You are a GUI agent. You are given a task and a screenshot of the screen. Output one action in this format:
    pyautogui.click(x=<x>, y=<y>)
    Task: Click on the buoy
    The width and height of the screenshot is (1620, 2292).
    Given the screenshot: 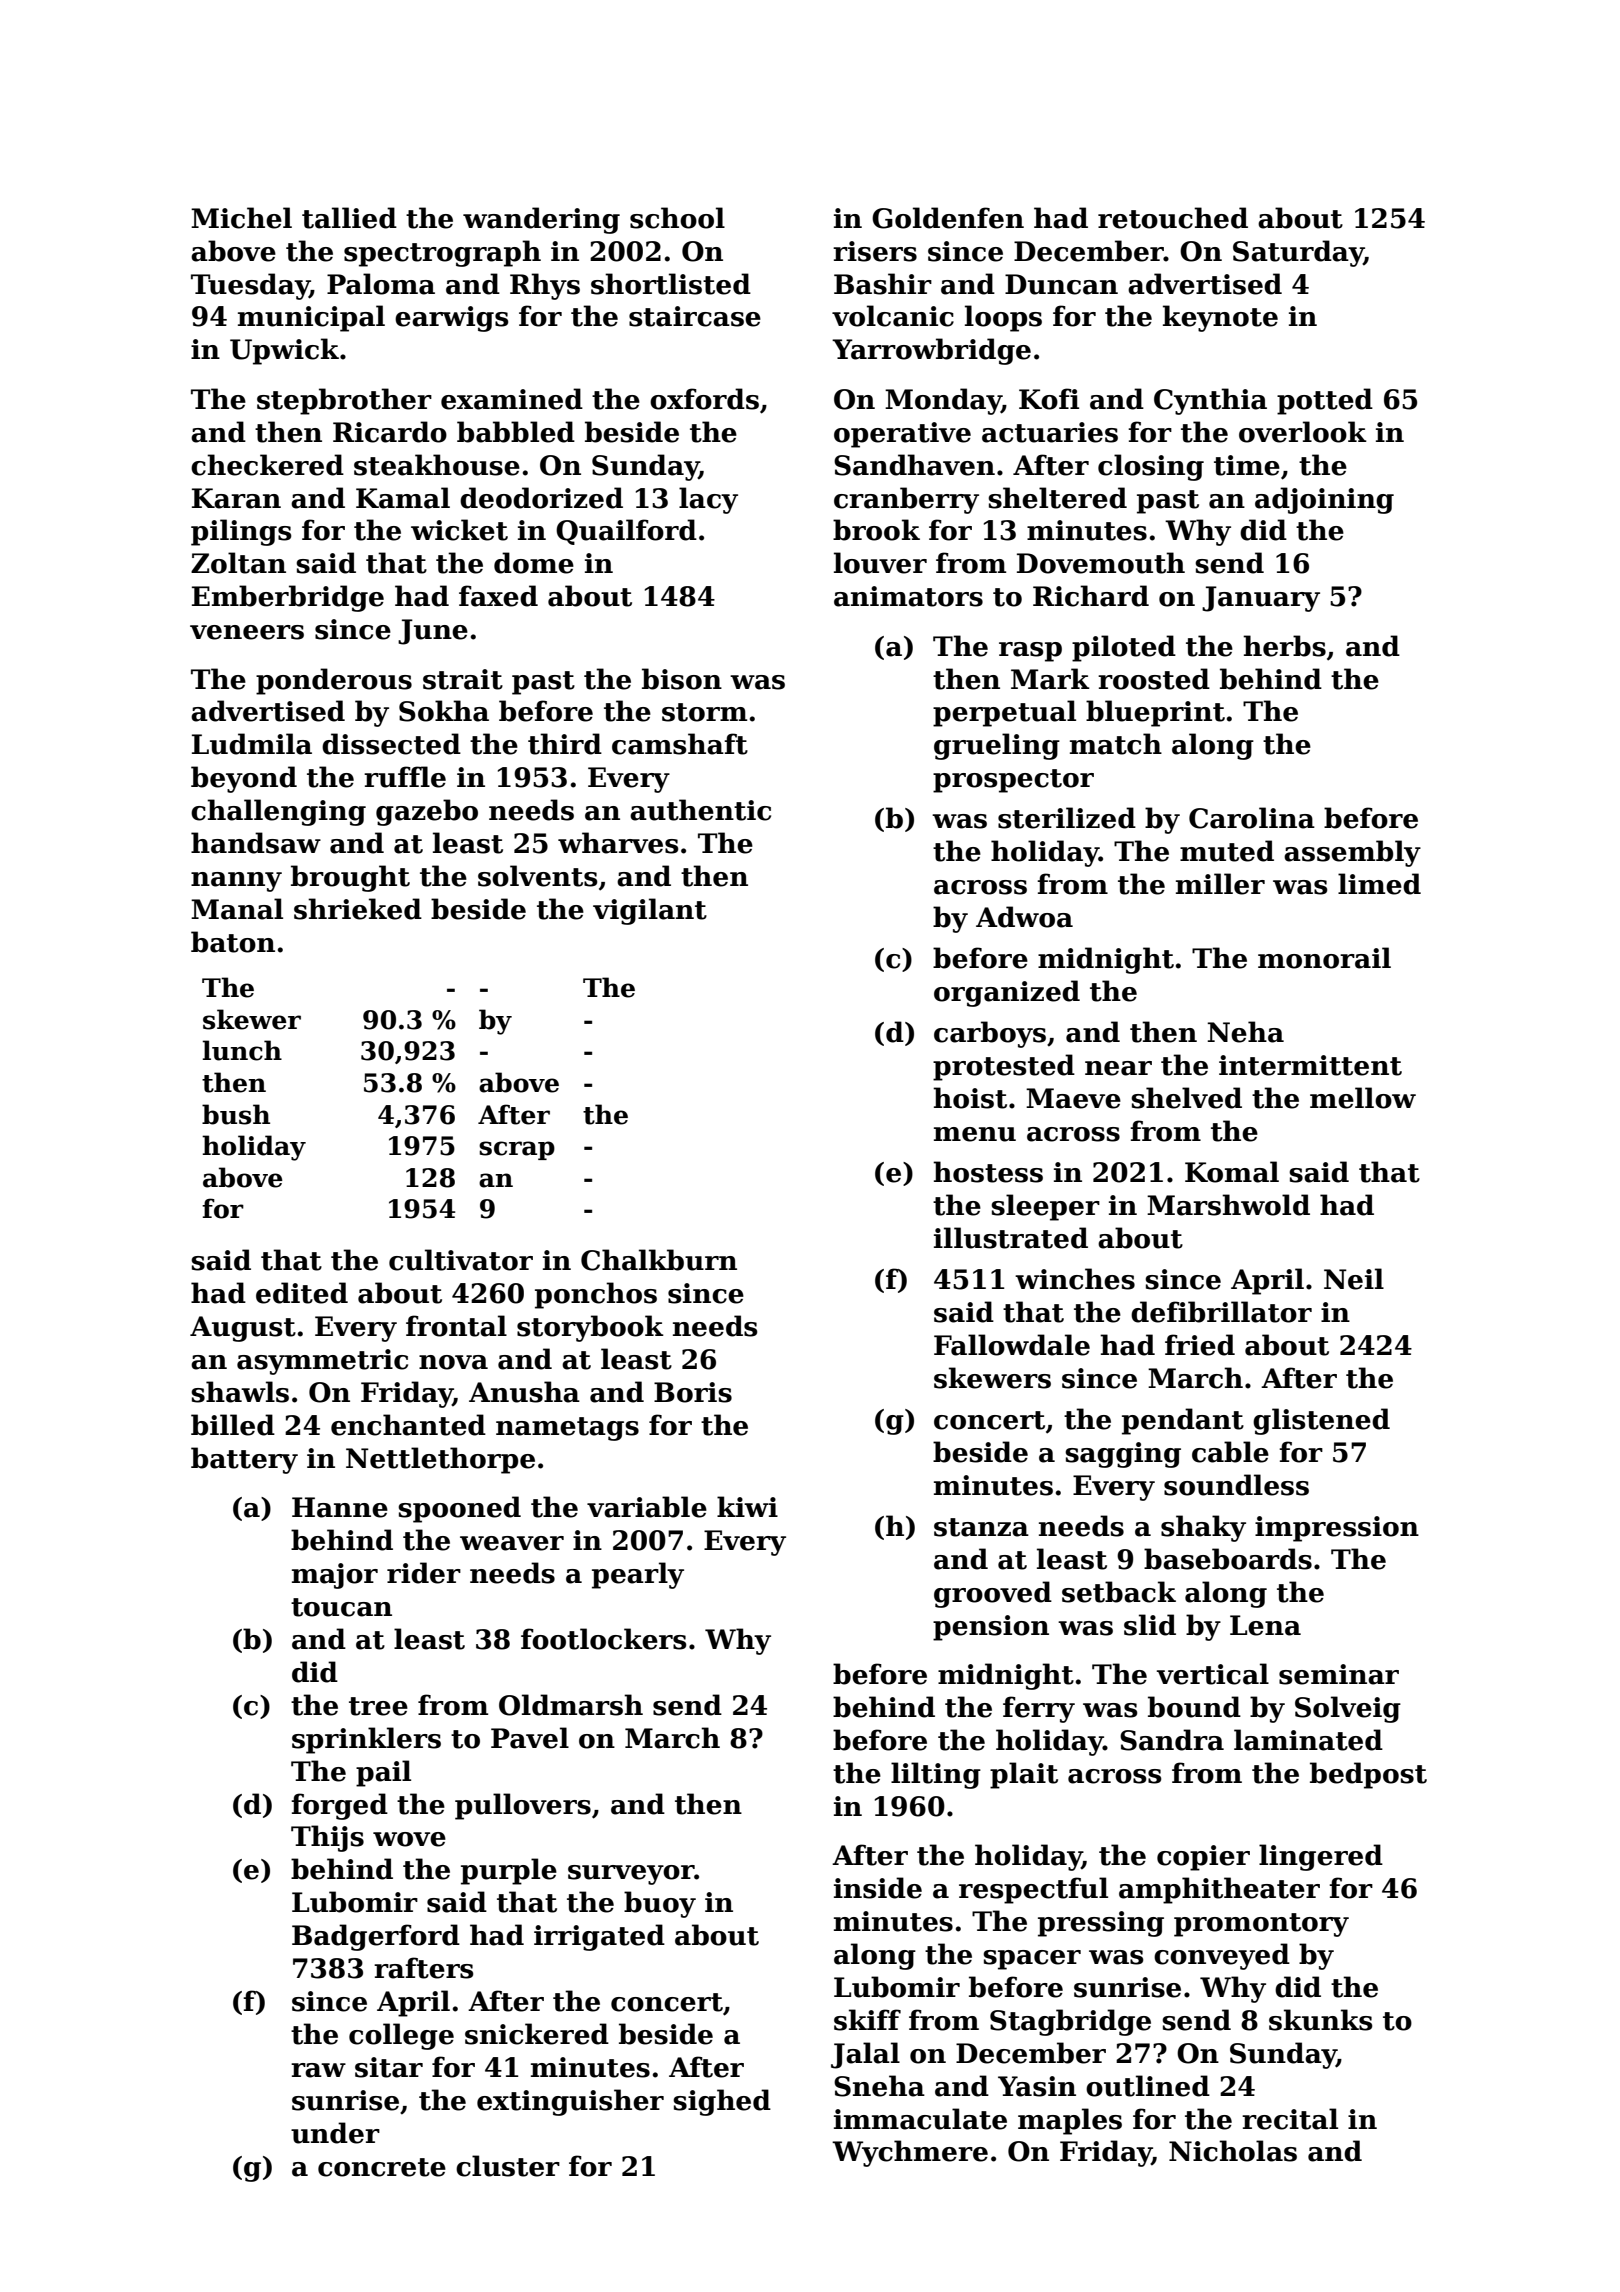 What is the action you would take?
    pyautogui.click(x=660, y=1904)
